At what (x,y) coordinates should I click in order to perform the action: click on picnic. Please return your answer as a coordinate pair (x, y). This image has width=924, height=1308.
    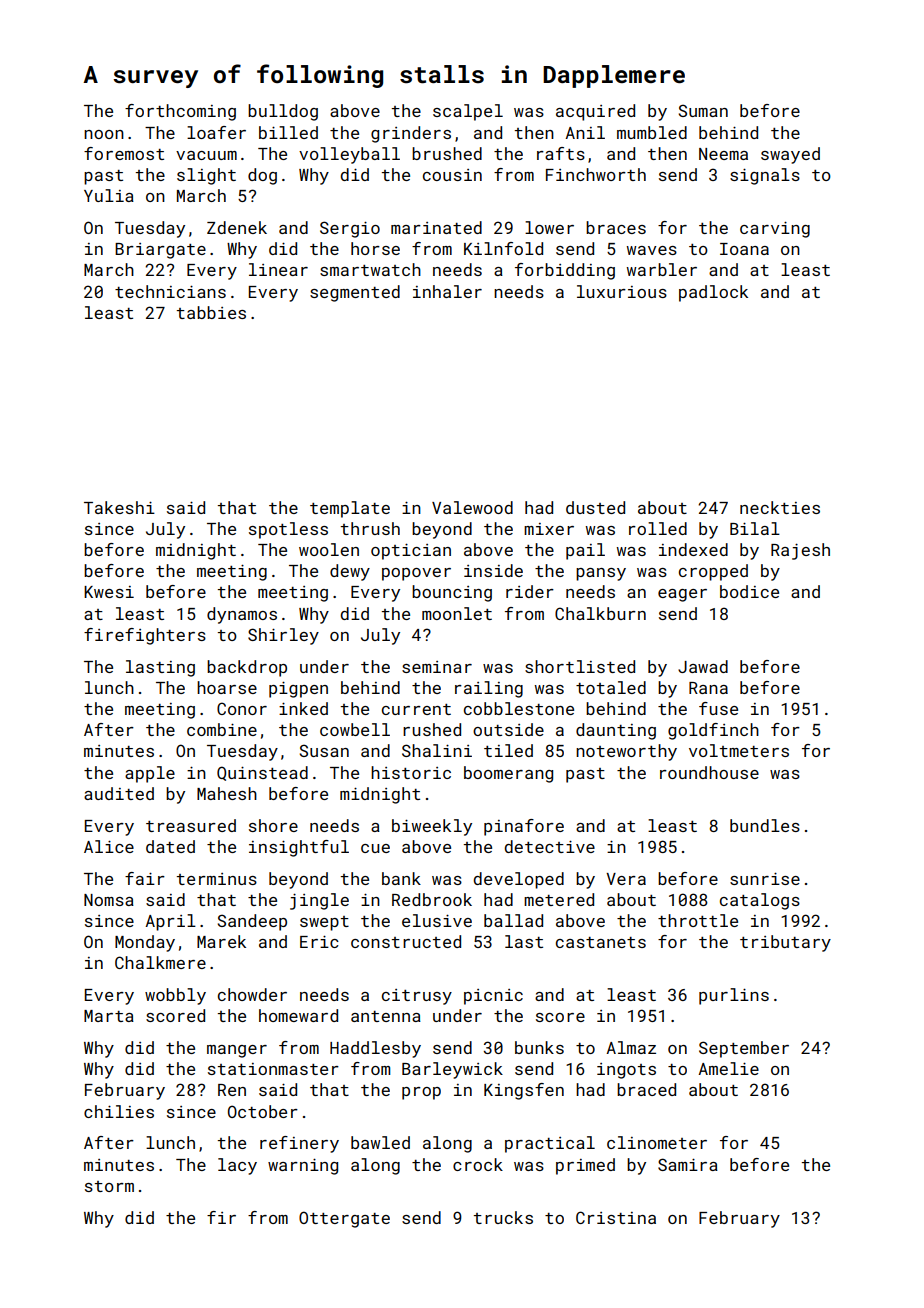
    Looking at the image, I should click on (493, 997).
